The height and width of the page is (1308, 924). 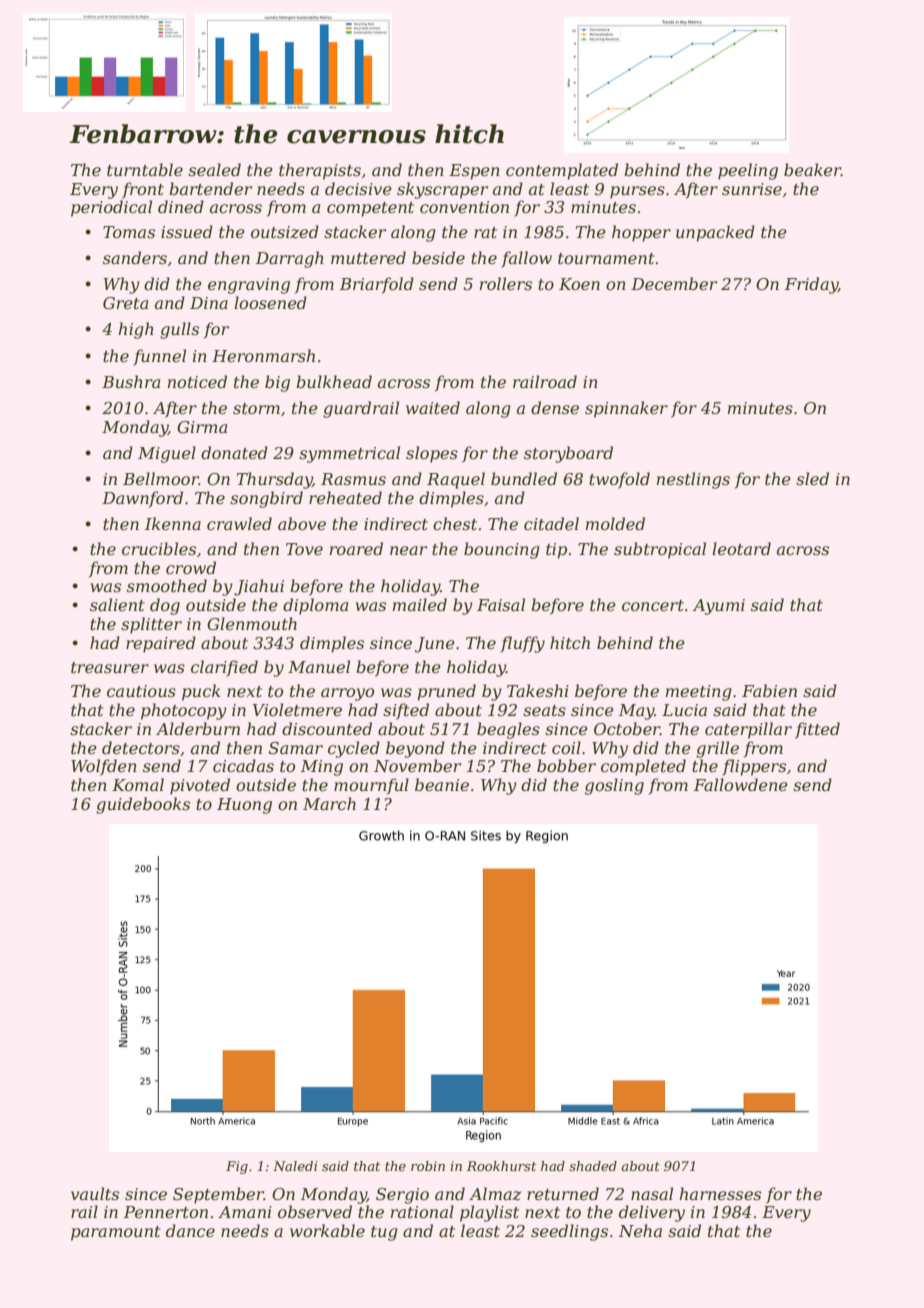 I want to click on beanie, so click(x=442, y=784).
